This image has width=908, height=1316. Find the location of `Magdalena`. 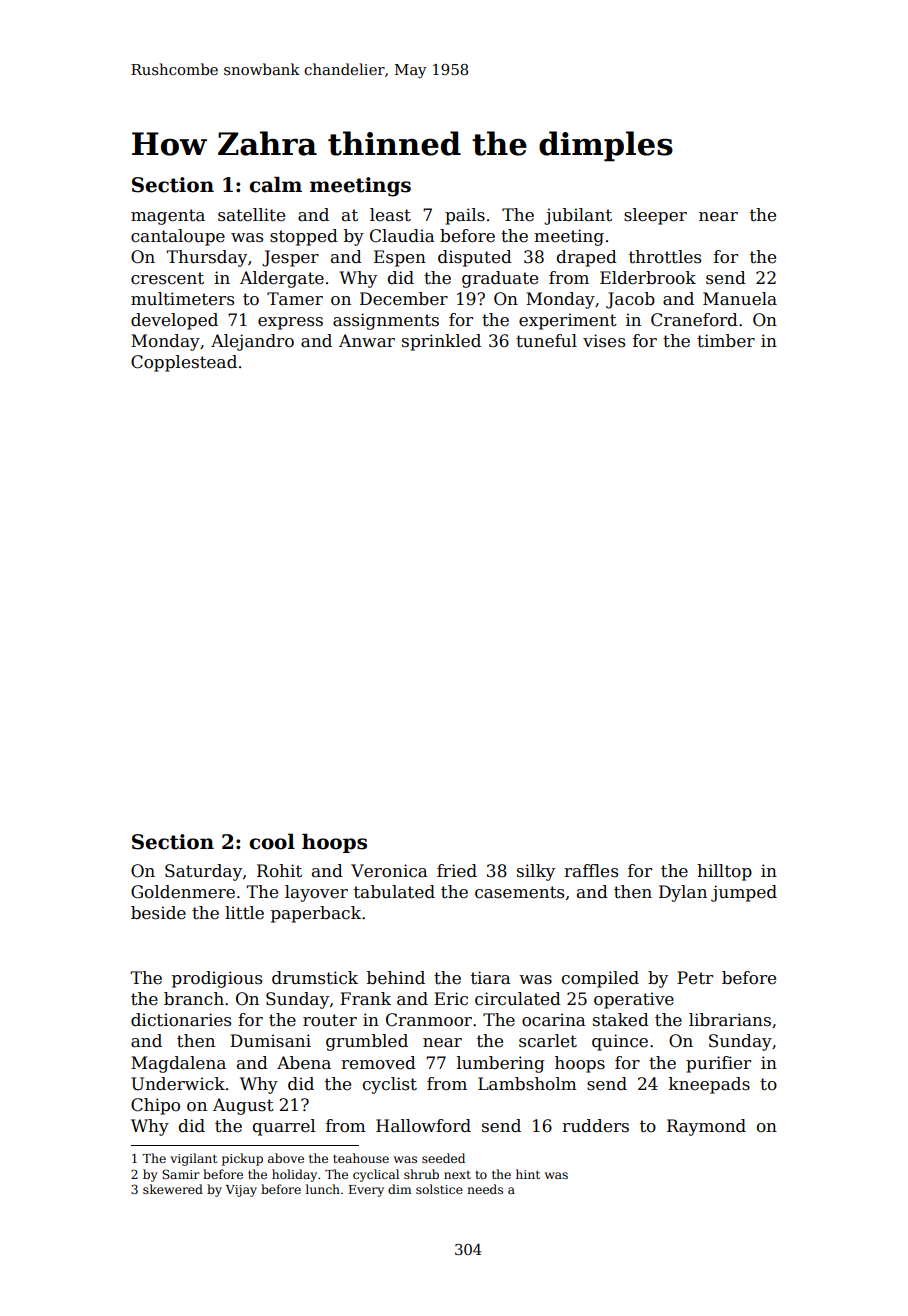

Magdalena is located at coordinates (178, 1064).
